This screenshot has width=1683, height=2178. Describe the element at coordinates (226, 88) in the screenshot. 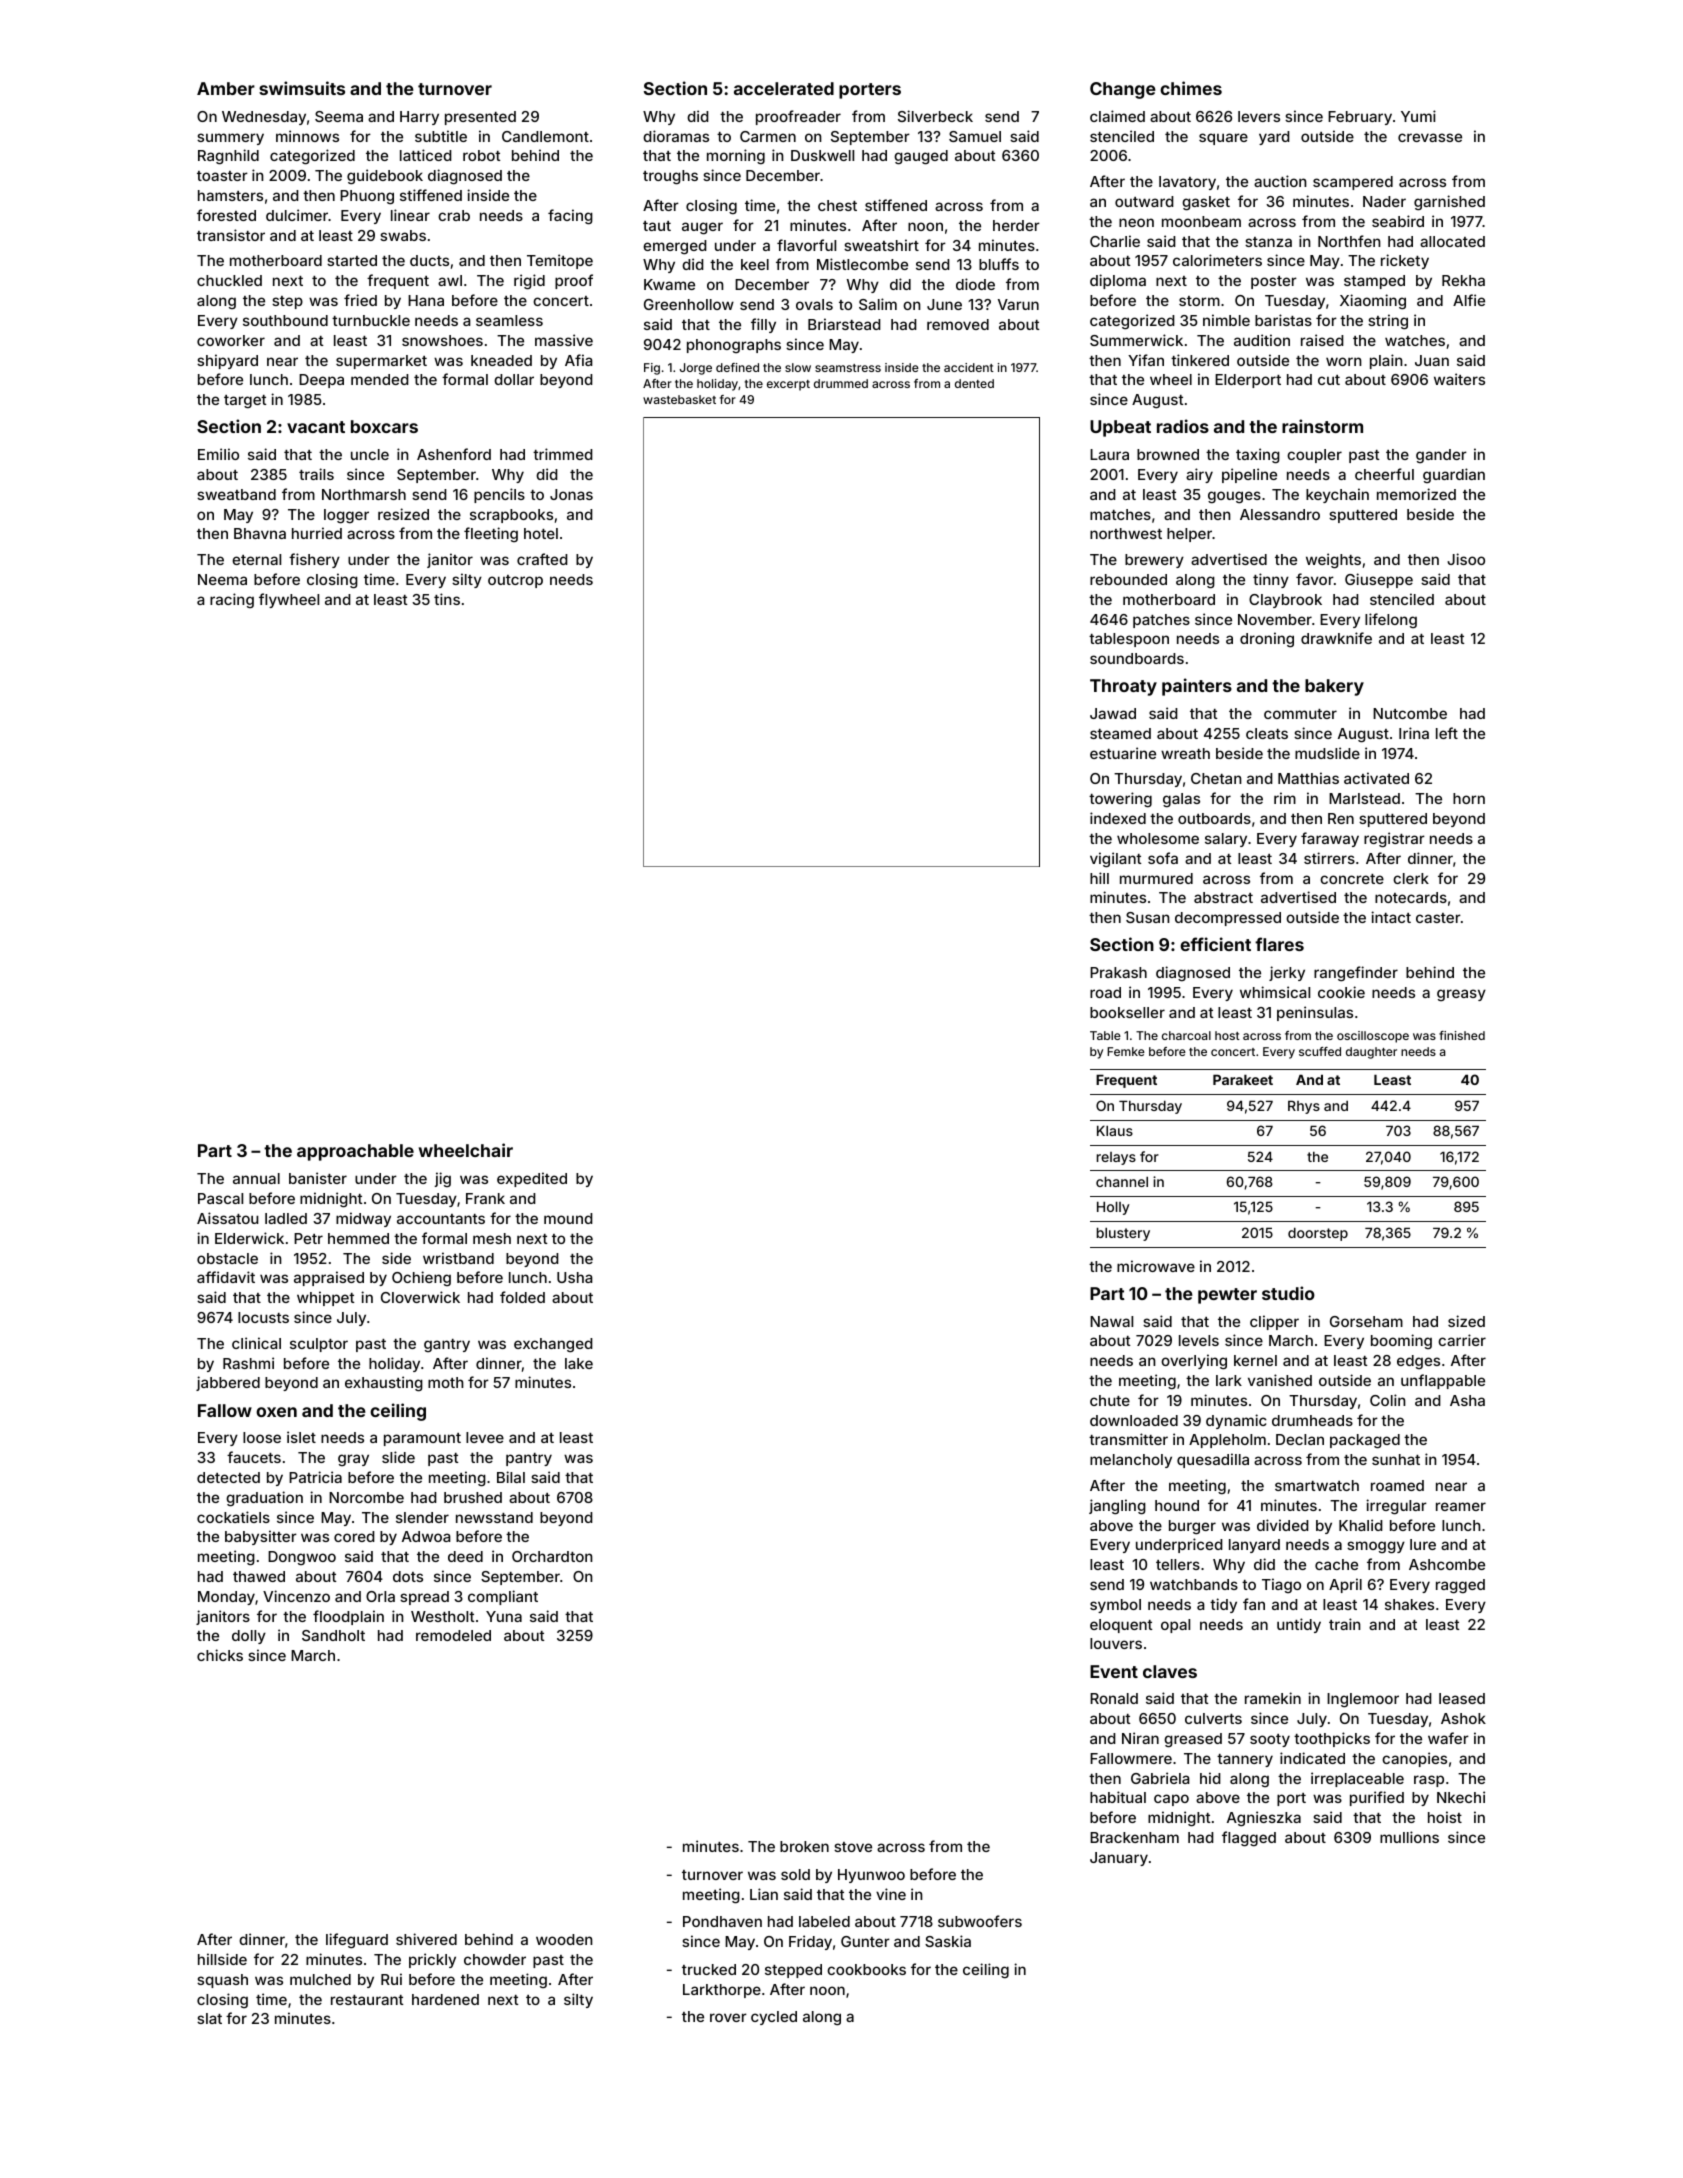

I see `Amber` at that location.
